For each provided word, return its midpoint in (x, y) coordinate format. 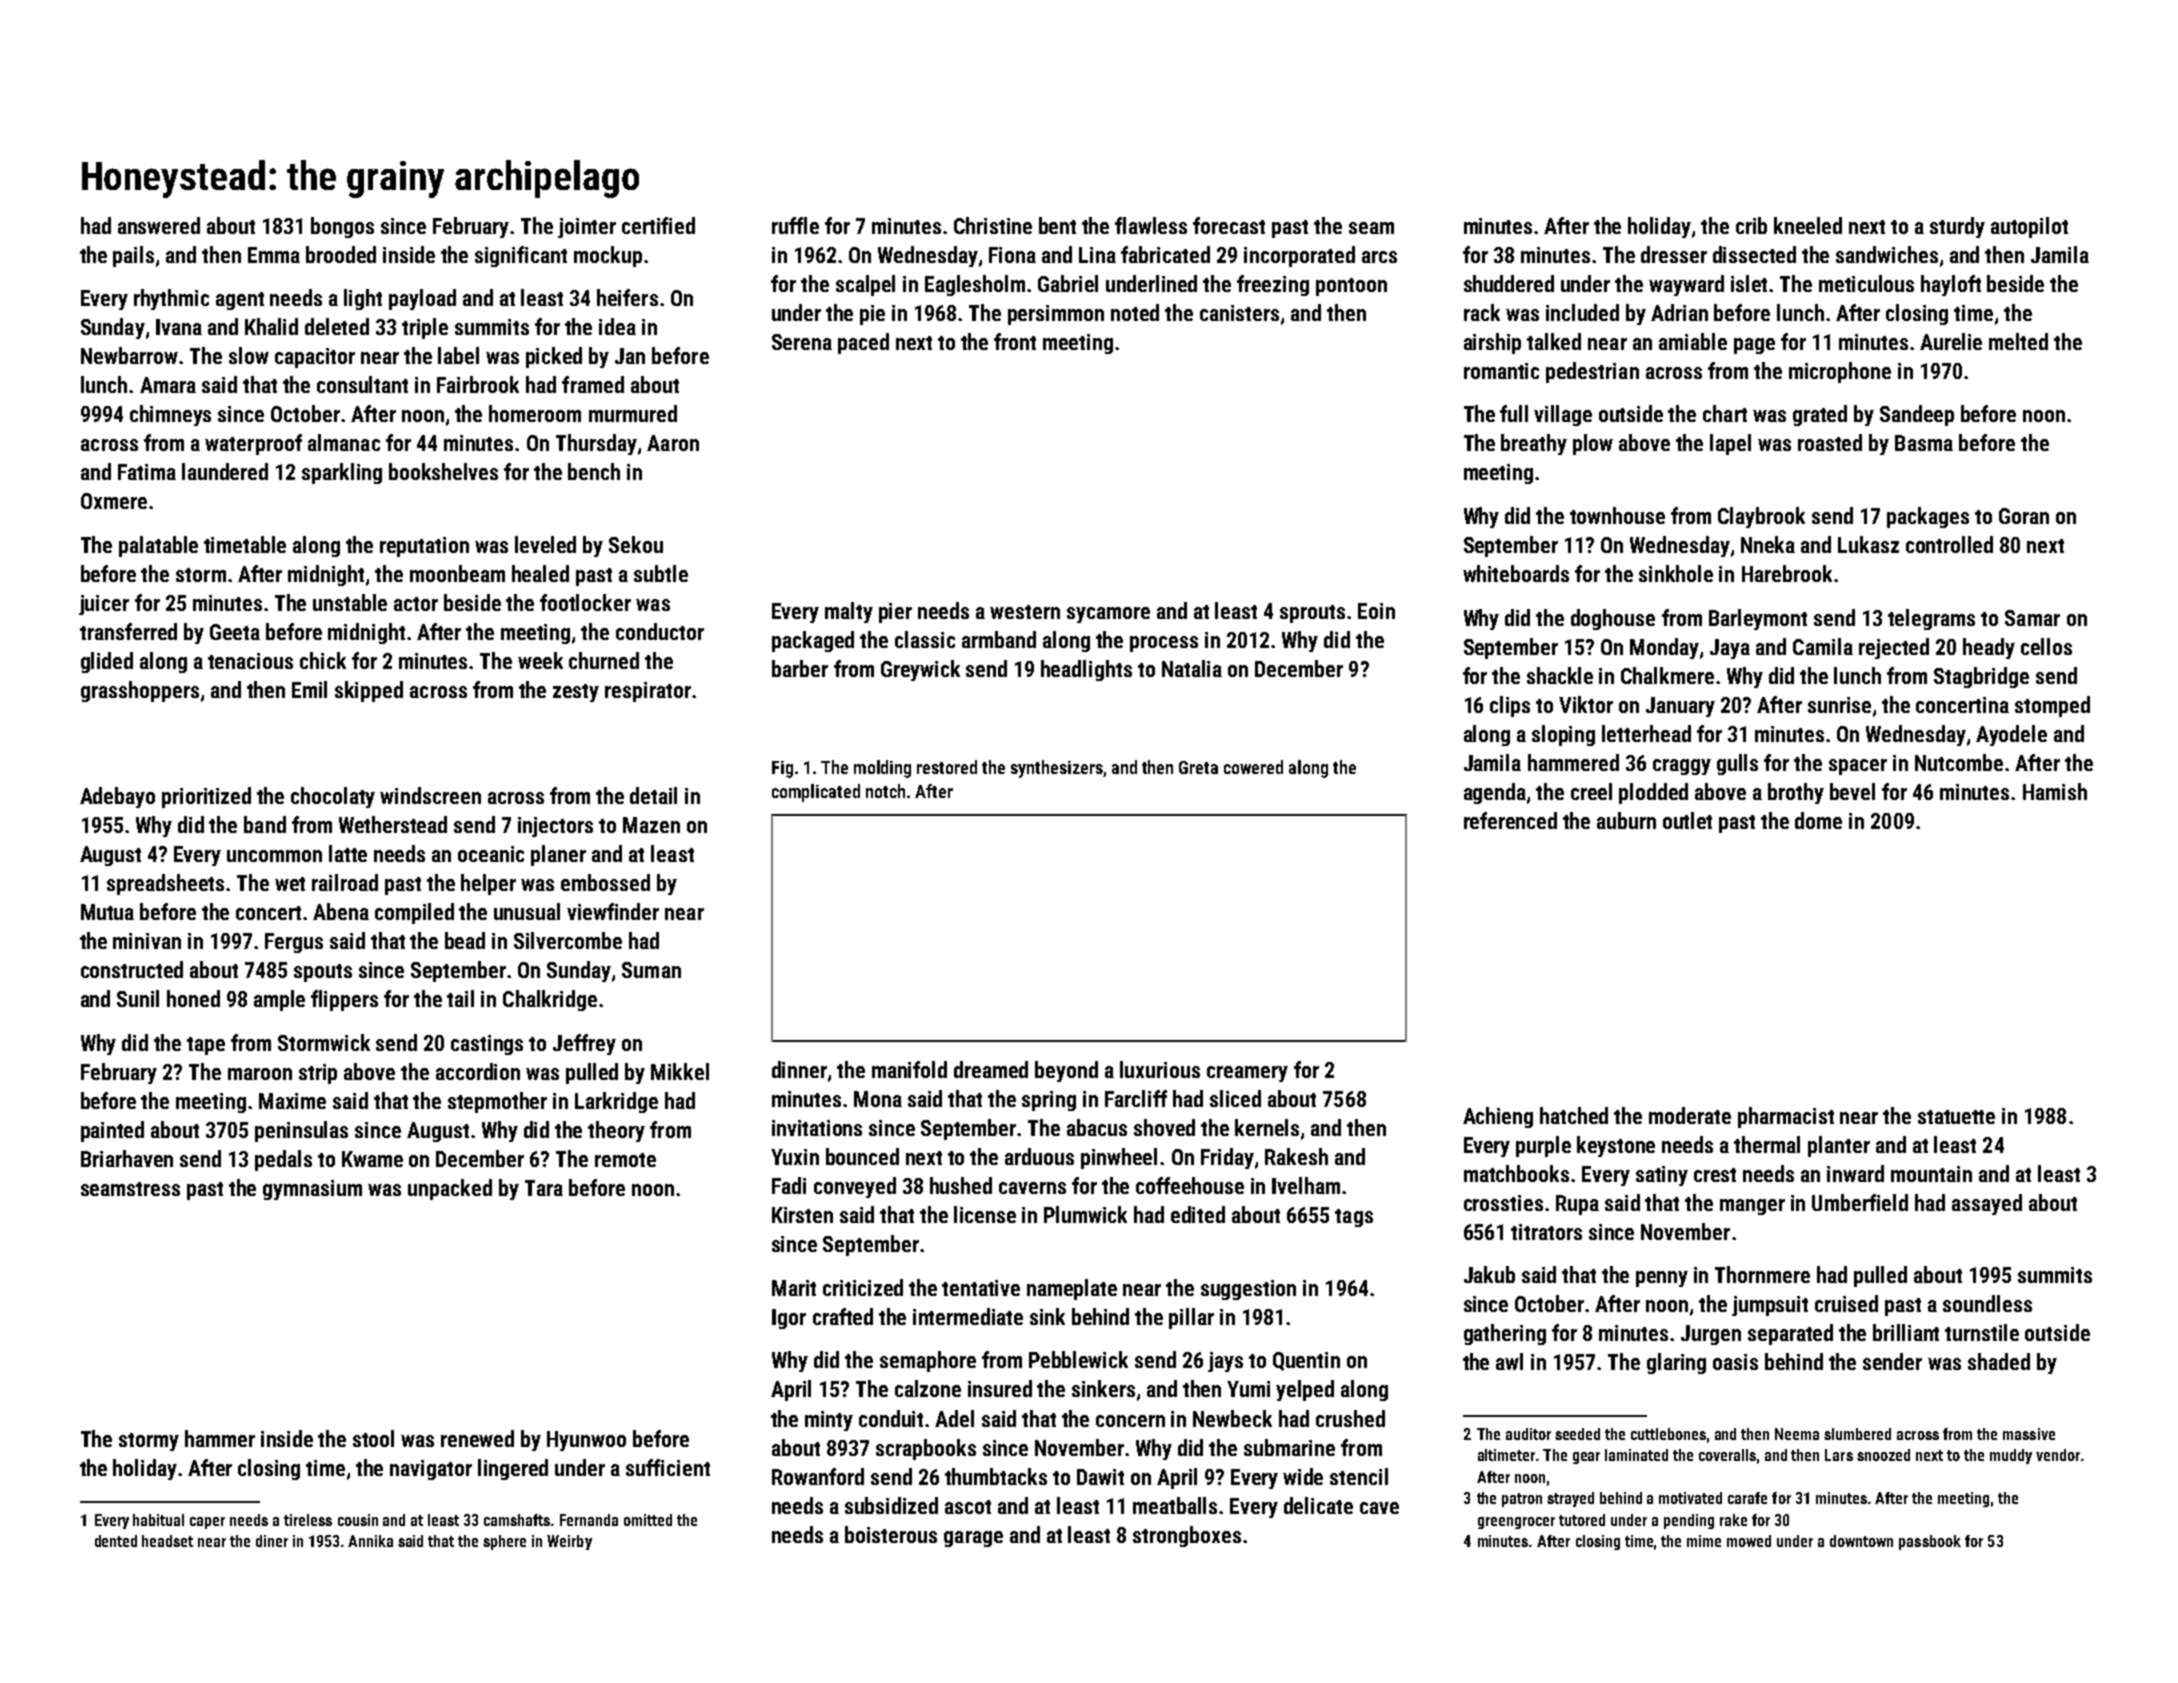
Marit (794, 1288)
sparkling (342, 473)
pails (133, 256)
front (1015, 341)
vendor (2058, 1455)
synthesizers (1057, 769)
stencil (1359, 1476)
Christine (993, 225)
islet (1749, 283)
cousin (358, 1520)
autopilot (2029, 227)
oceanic (491, 854)
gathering (1505, 1334)
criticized (863, 1287)
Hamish (2055, 791)
